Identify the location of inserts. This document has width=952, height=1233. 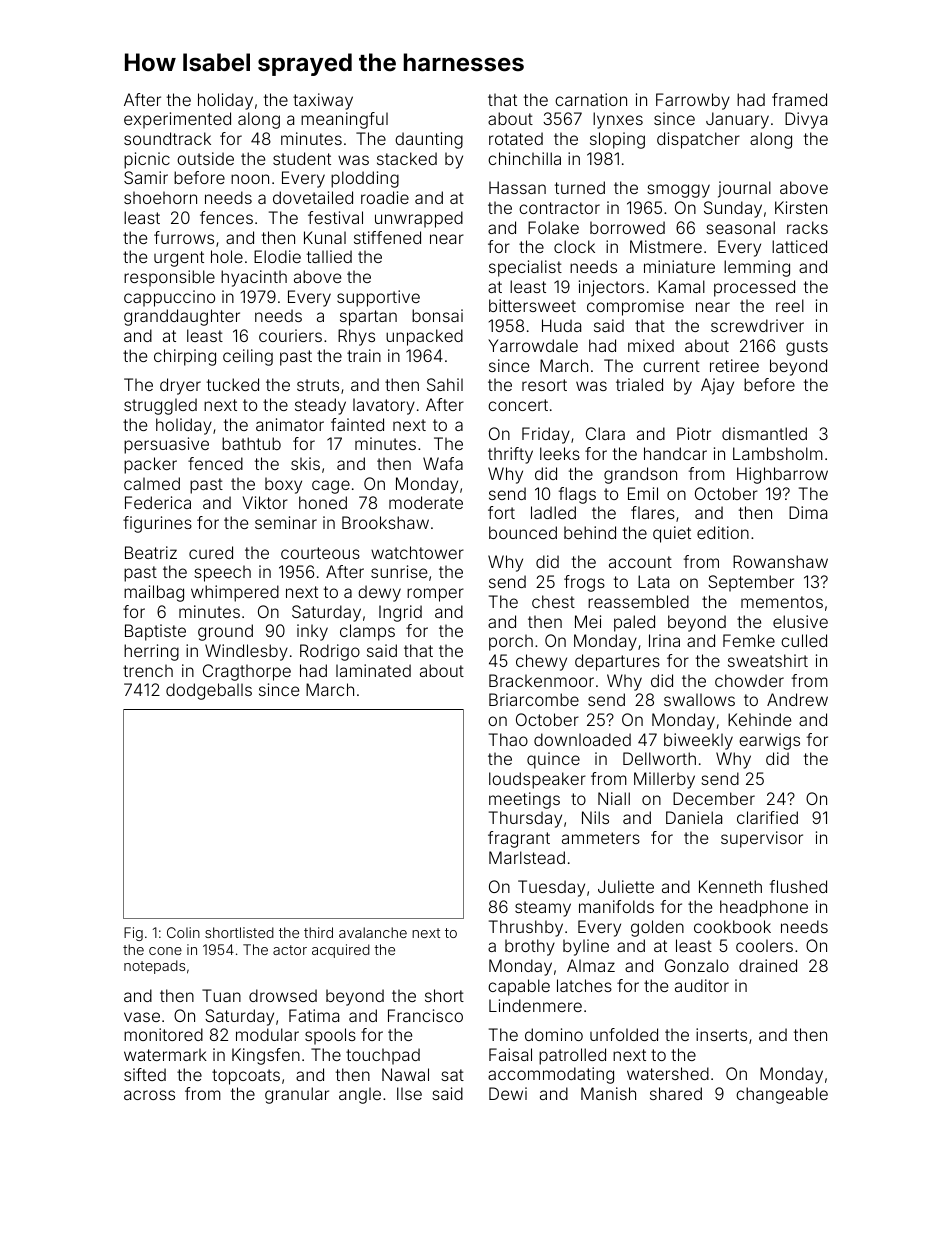
(721, 1034).
